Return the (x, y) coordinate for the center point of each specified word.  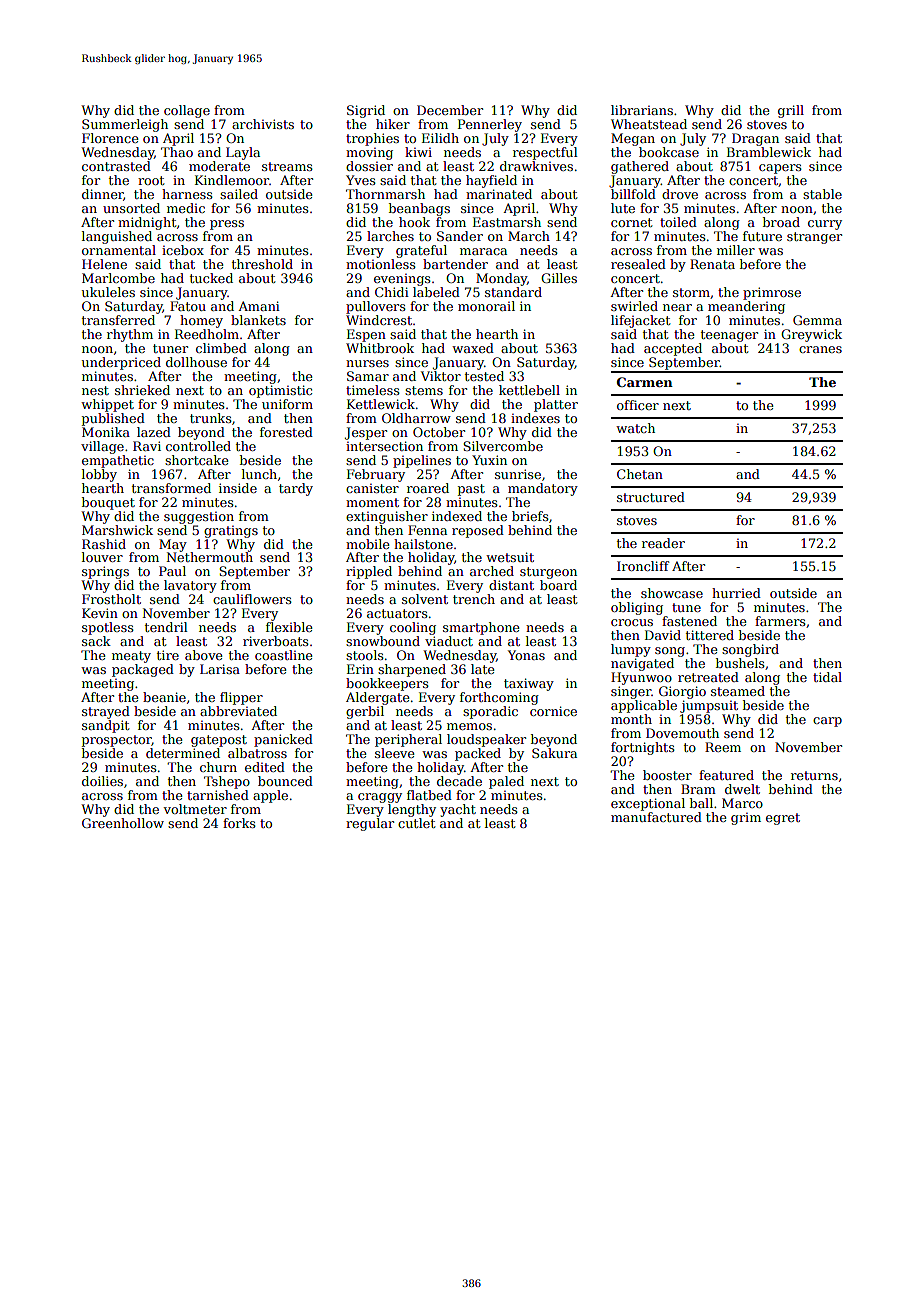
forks (239, 823)
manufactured (656, 817)
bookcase (669, 152)
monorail (486, 306)
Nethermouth (209, 557)
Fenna (427, 530)
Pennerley (490, 125)
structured (651, 497)
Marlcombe (118, 278)
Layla (243, 153)
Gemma (817, 320)
